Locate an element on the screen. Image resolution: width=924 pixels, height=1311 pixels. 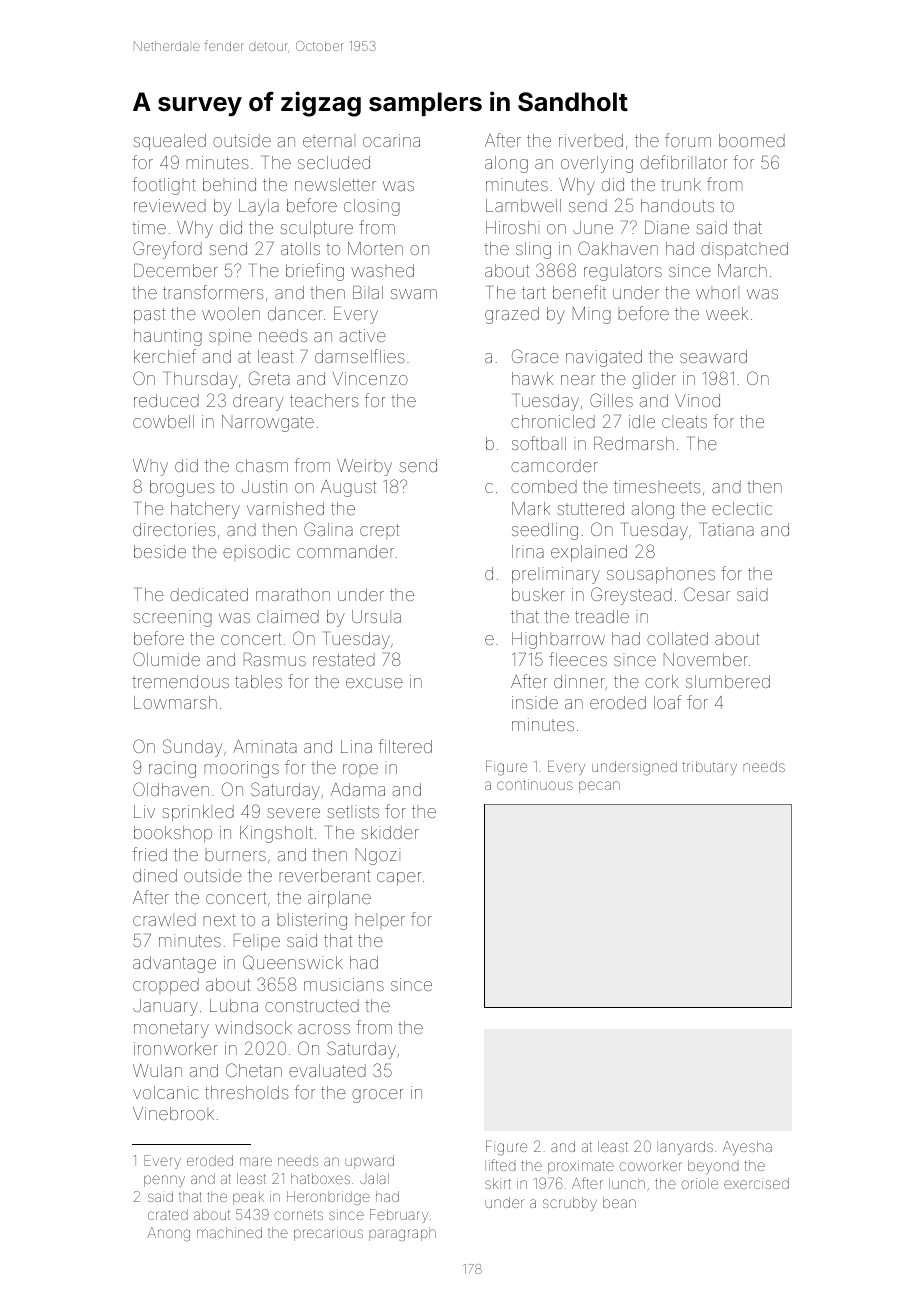
exercised is located at coordinates (756, 1183).
